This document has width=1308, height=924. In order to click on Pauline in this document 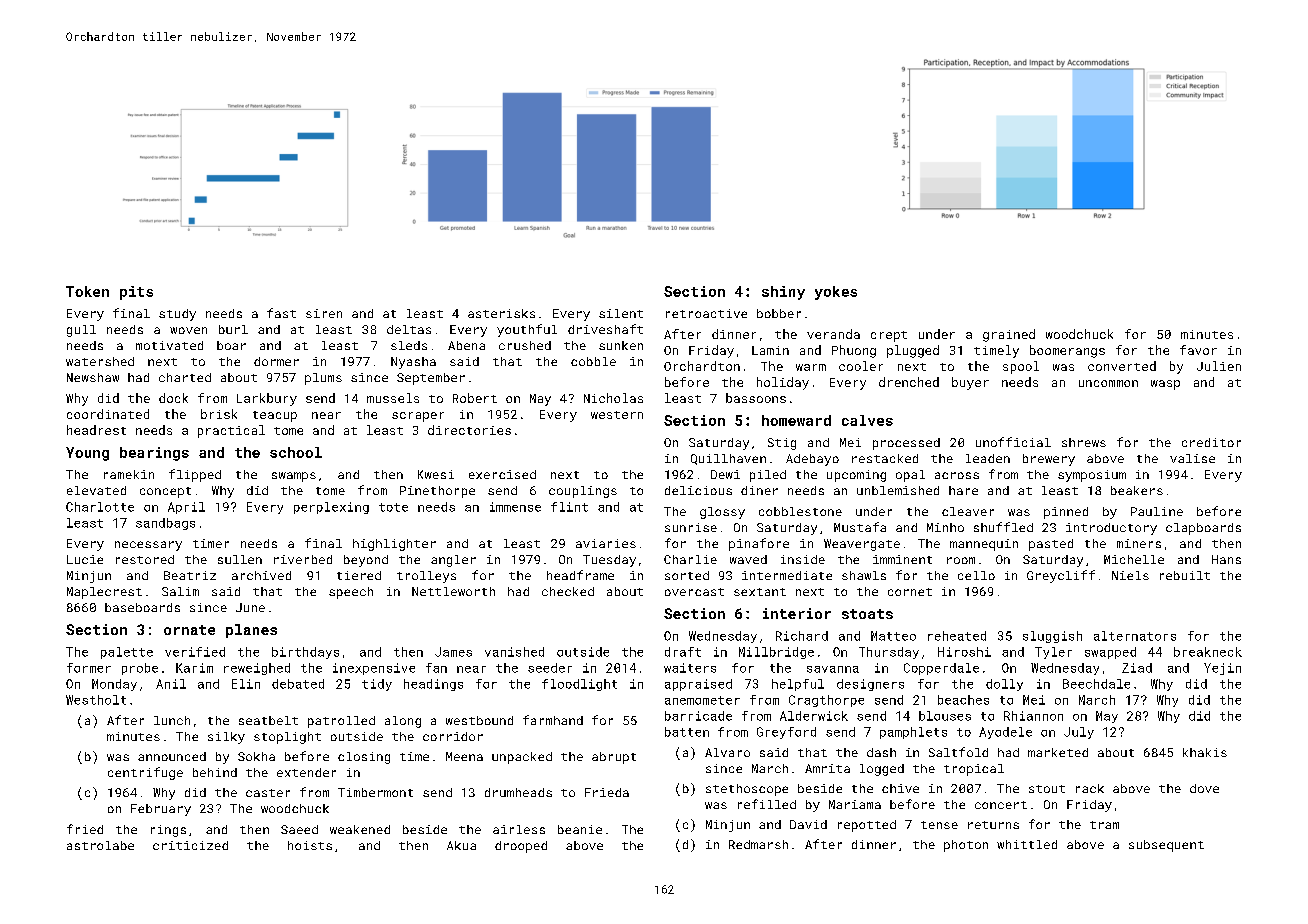, I will do `click(1157, 511)`.
